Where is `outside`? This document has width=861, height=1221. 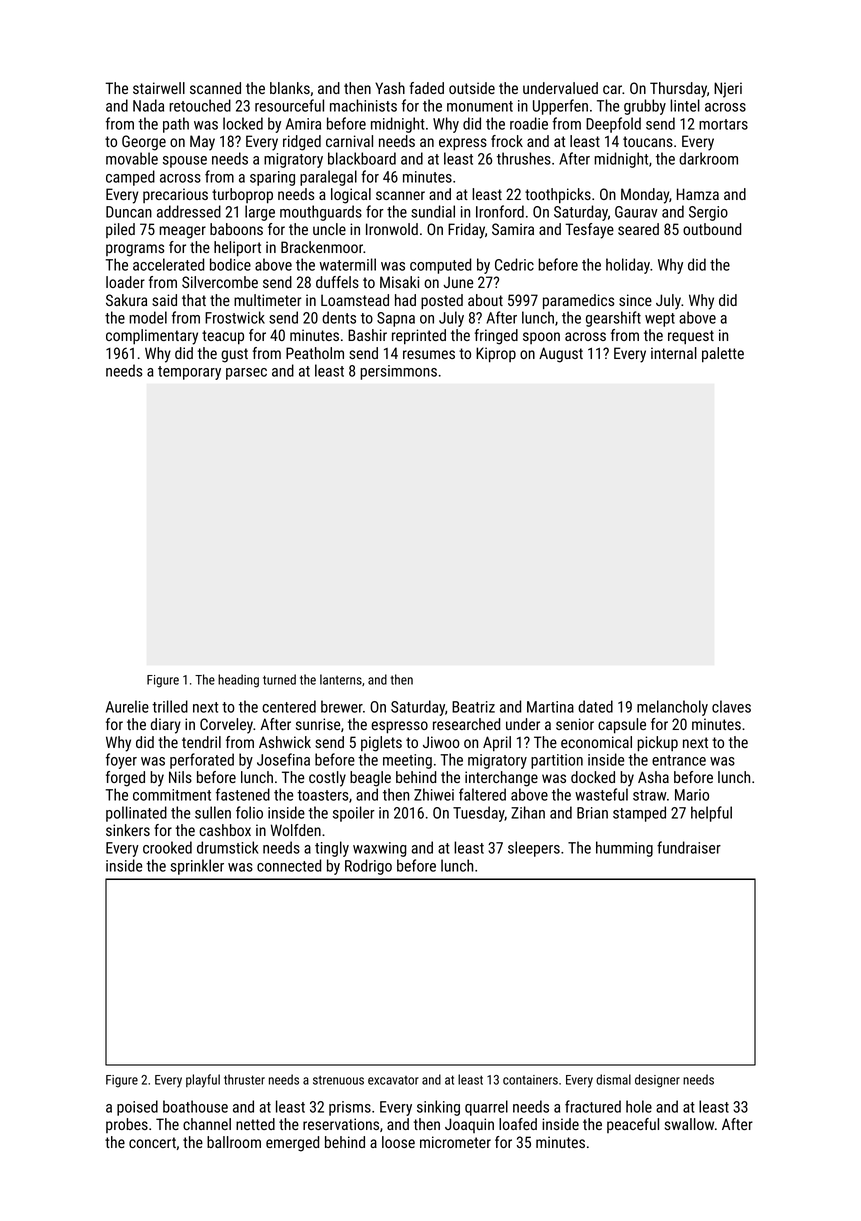 outside is located at coordinates (472, 88).
